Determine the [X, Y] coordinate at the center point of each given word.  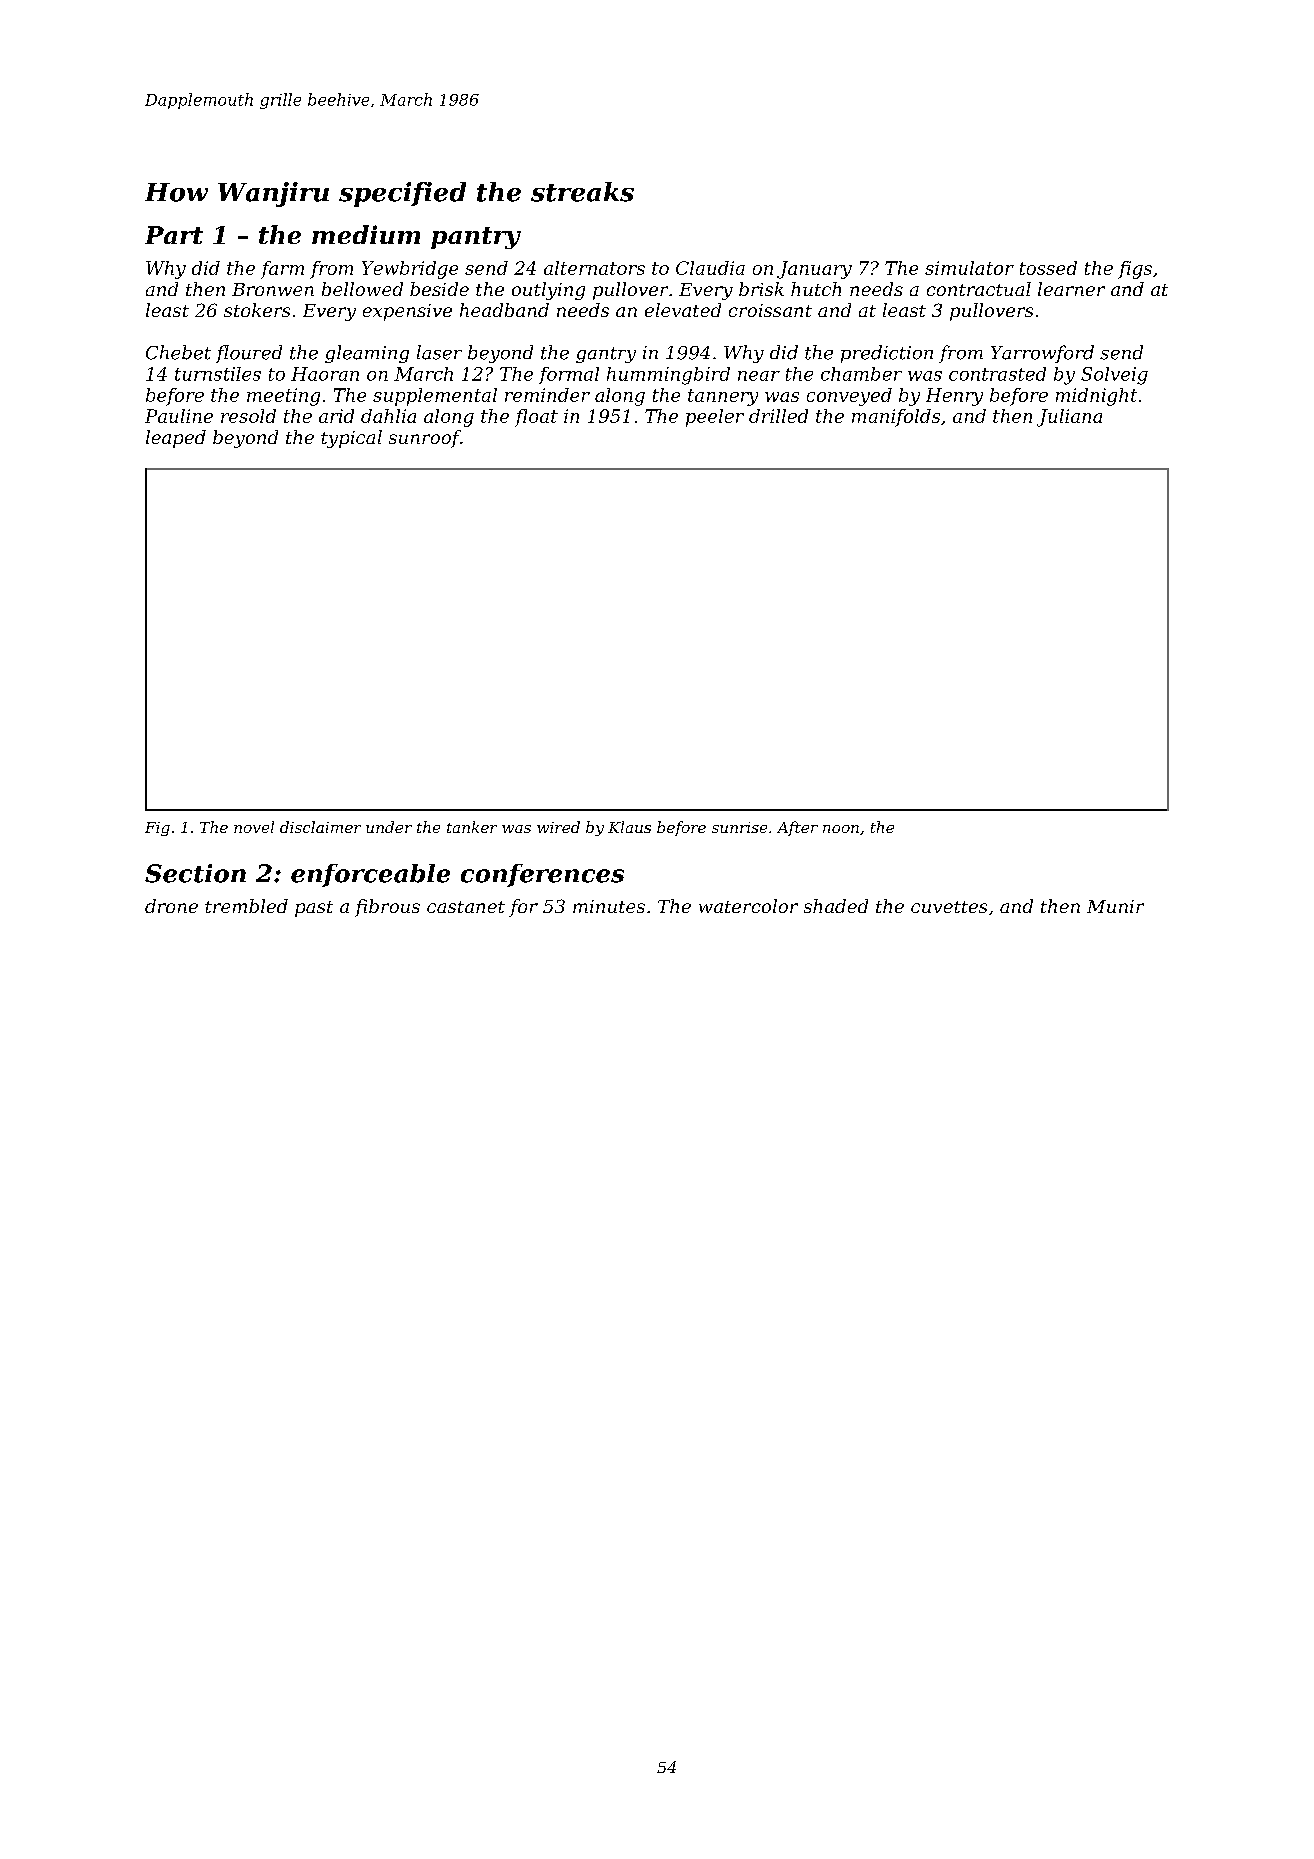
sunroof [425, 439]
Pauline [179, 416]
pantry [476, 238]
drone [171, 906]
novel [254, 827]
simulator [969, 268]
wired [558, 827]
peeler [715, 418]
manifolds [896, 418]
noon [841, 829]
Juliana [1069, 418]
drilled [778, 416]
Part [174, 235]
